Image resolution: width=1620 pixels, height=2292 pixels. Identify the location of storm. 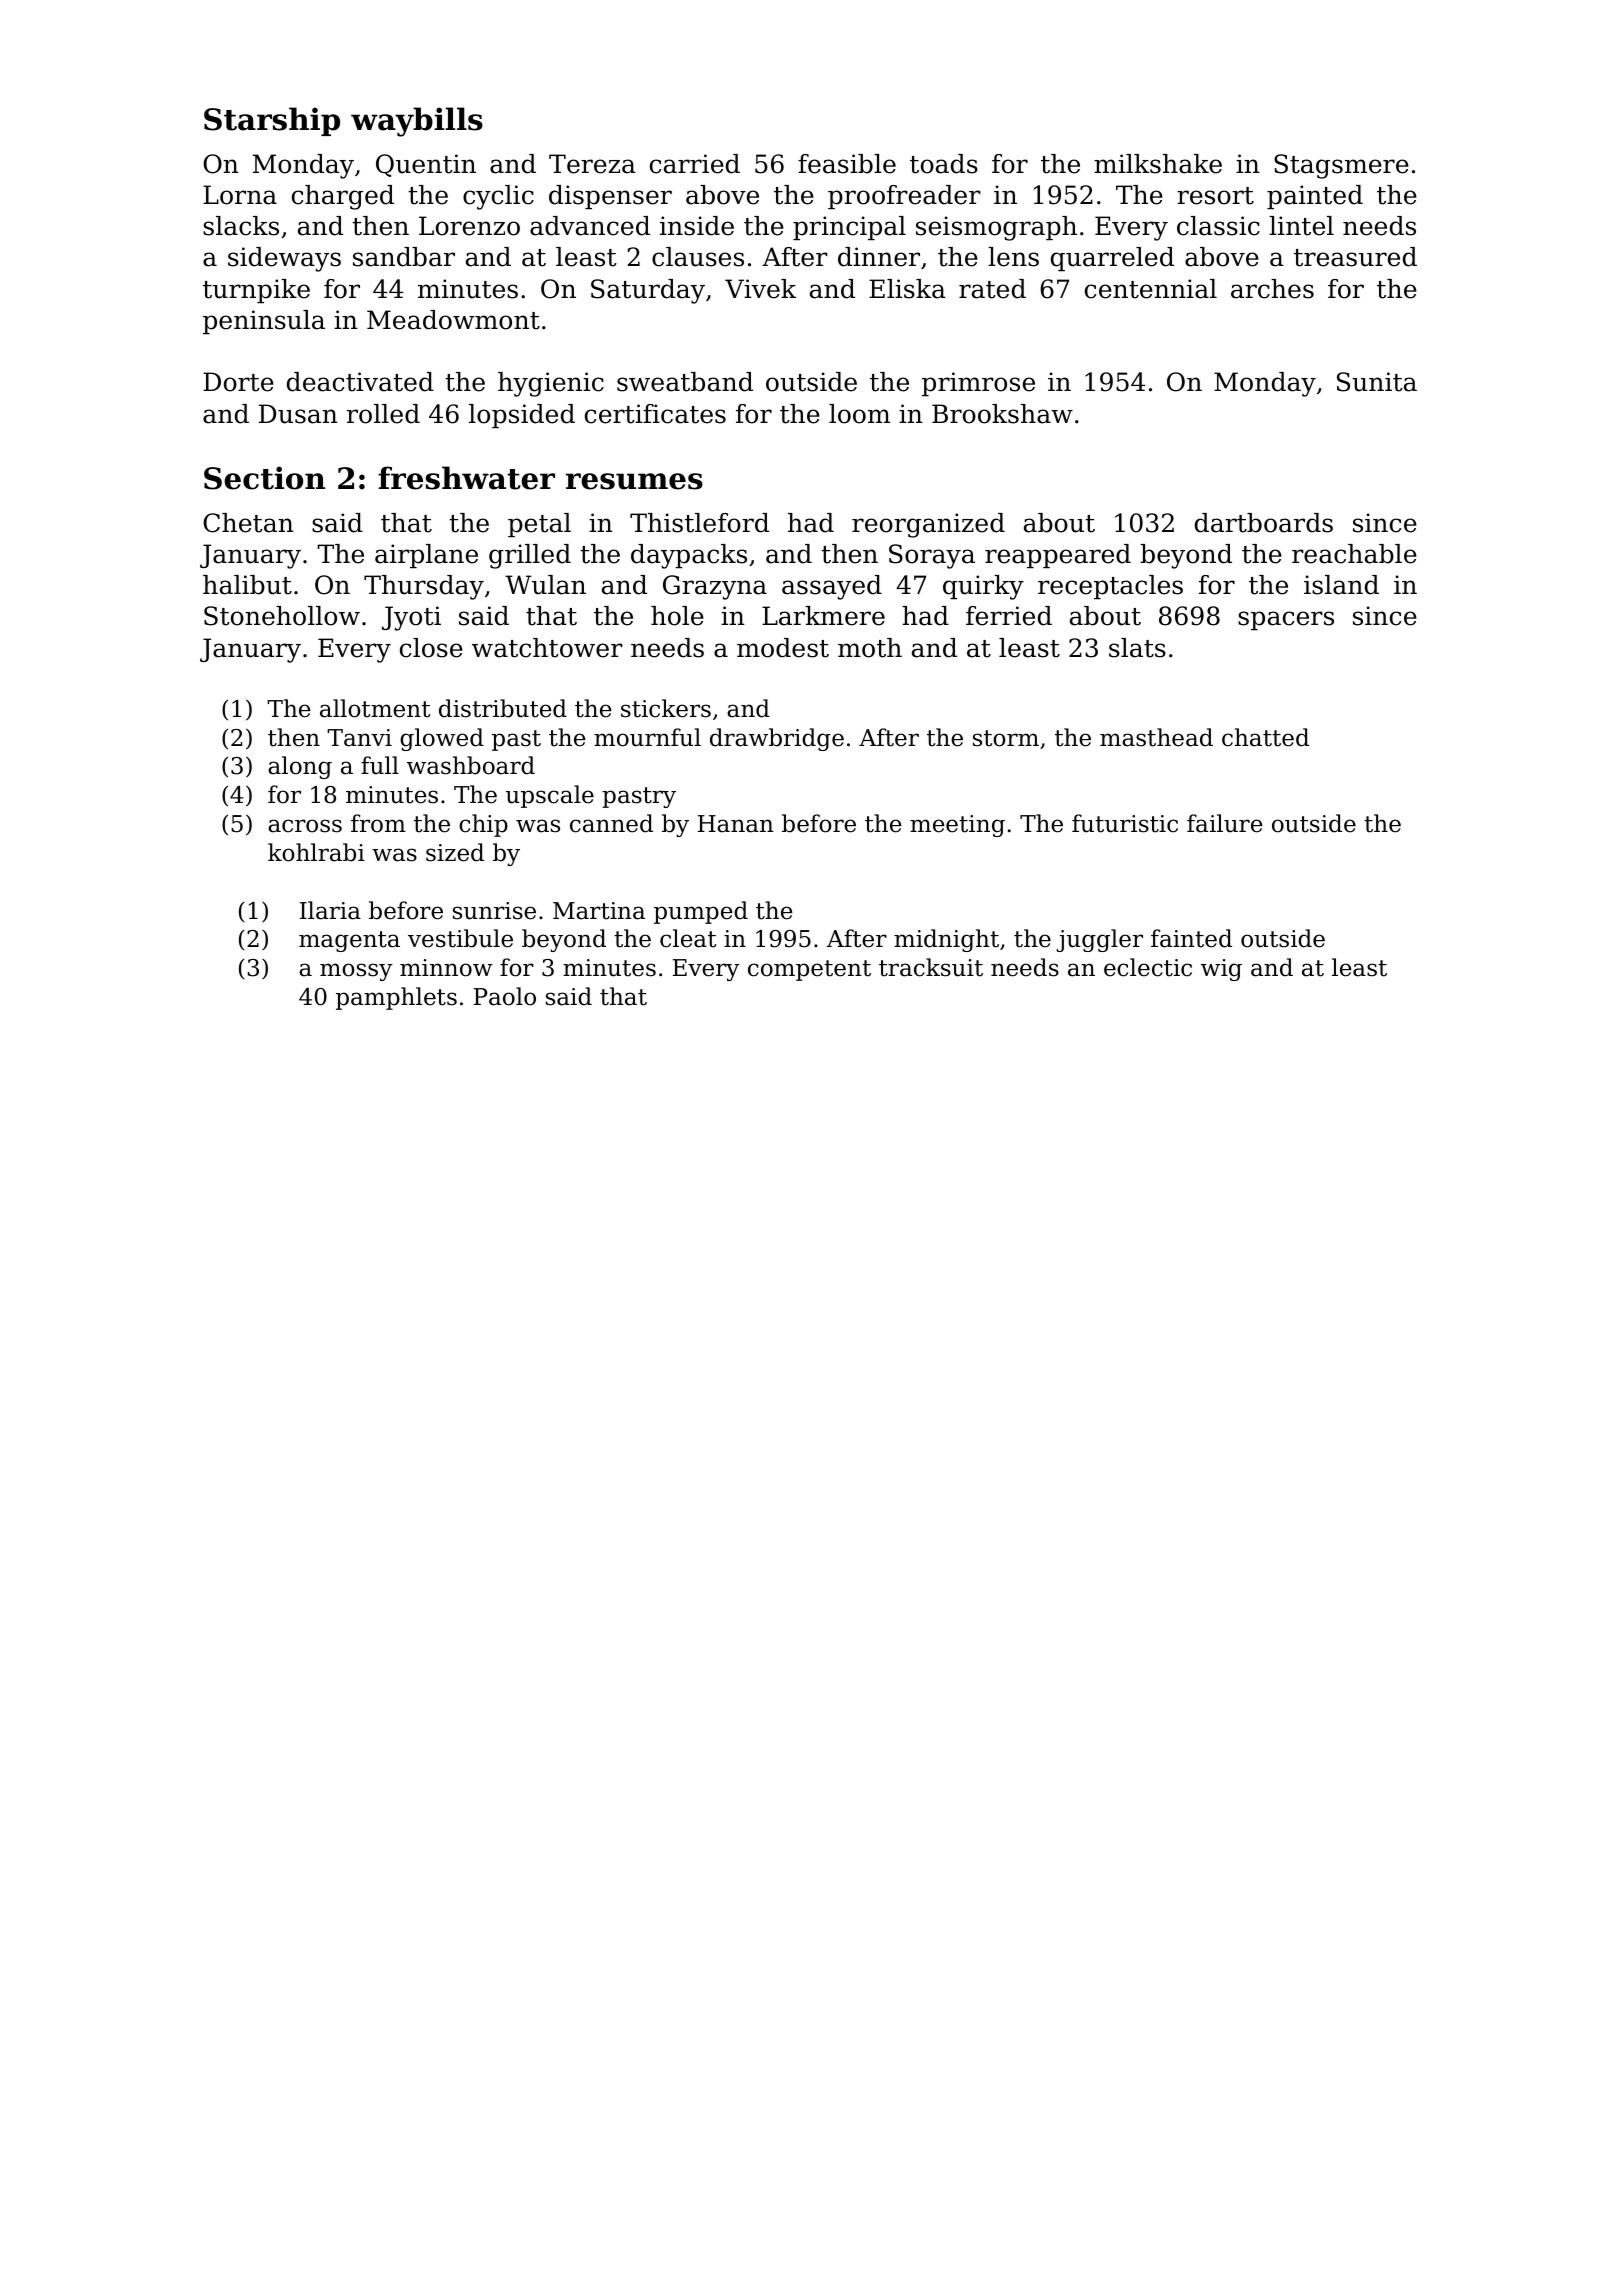
(1006, 738).
